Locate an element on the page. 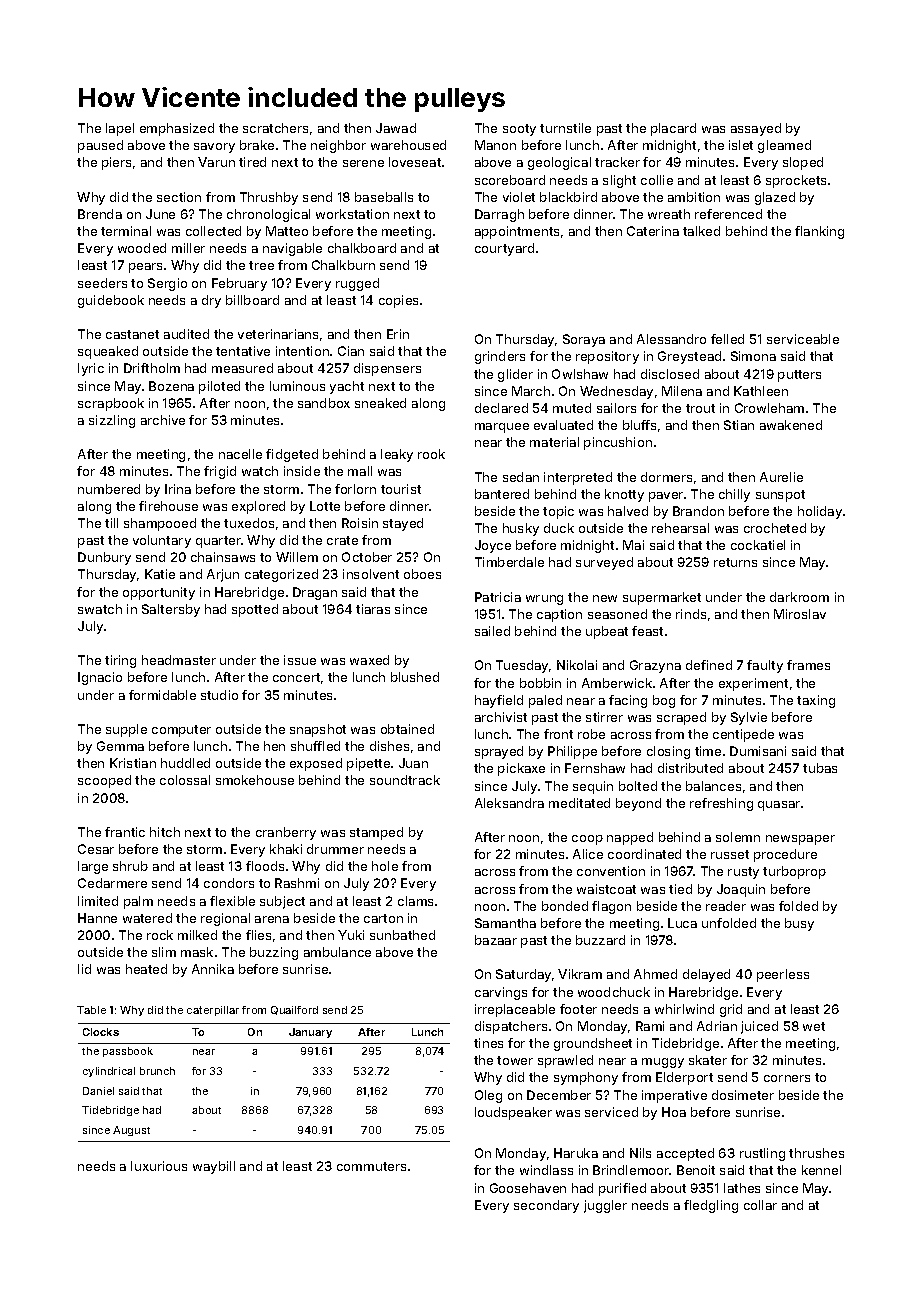  Thrushby is located at coordinates (269, 198).
